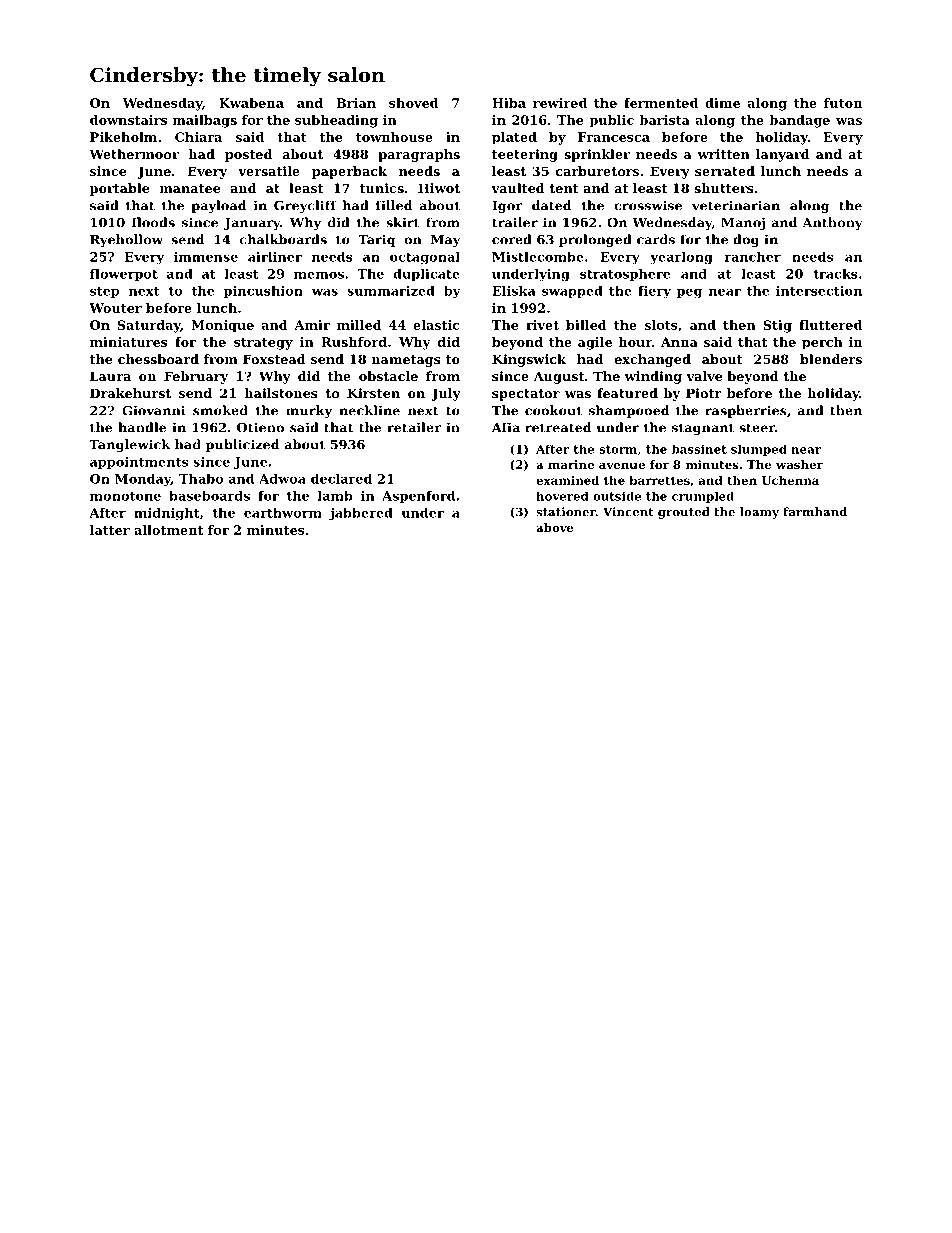 This screenshot has height=1233, width=952. Describe the element at coordinates (201, 478) in the screenshot. I see `Thabo` at that location.
